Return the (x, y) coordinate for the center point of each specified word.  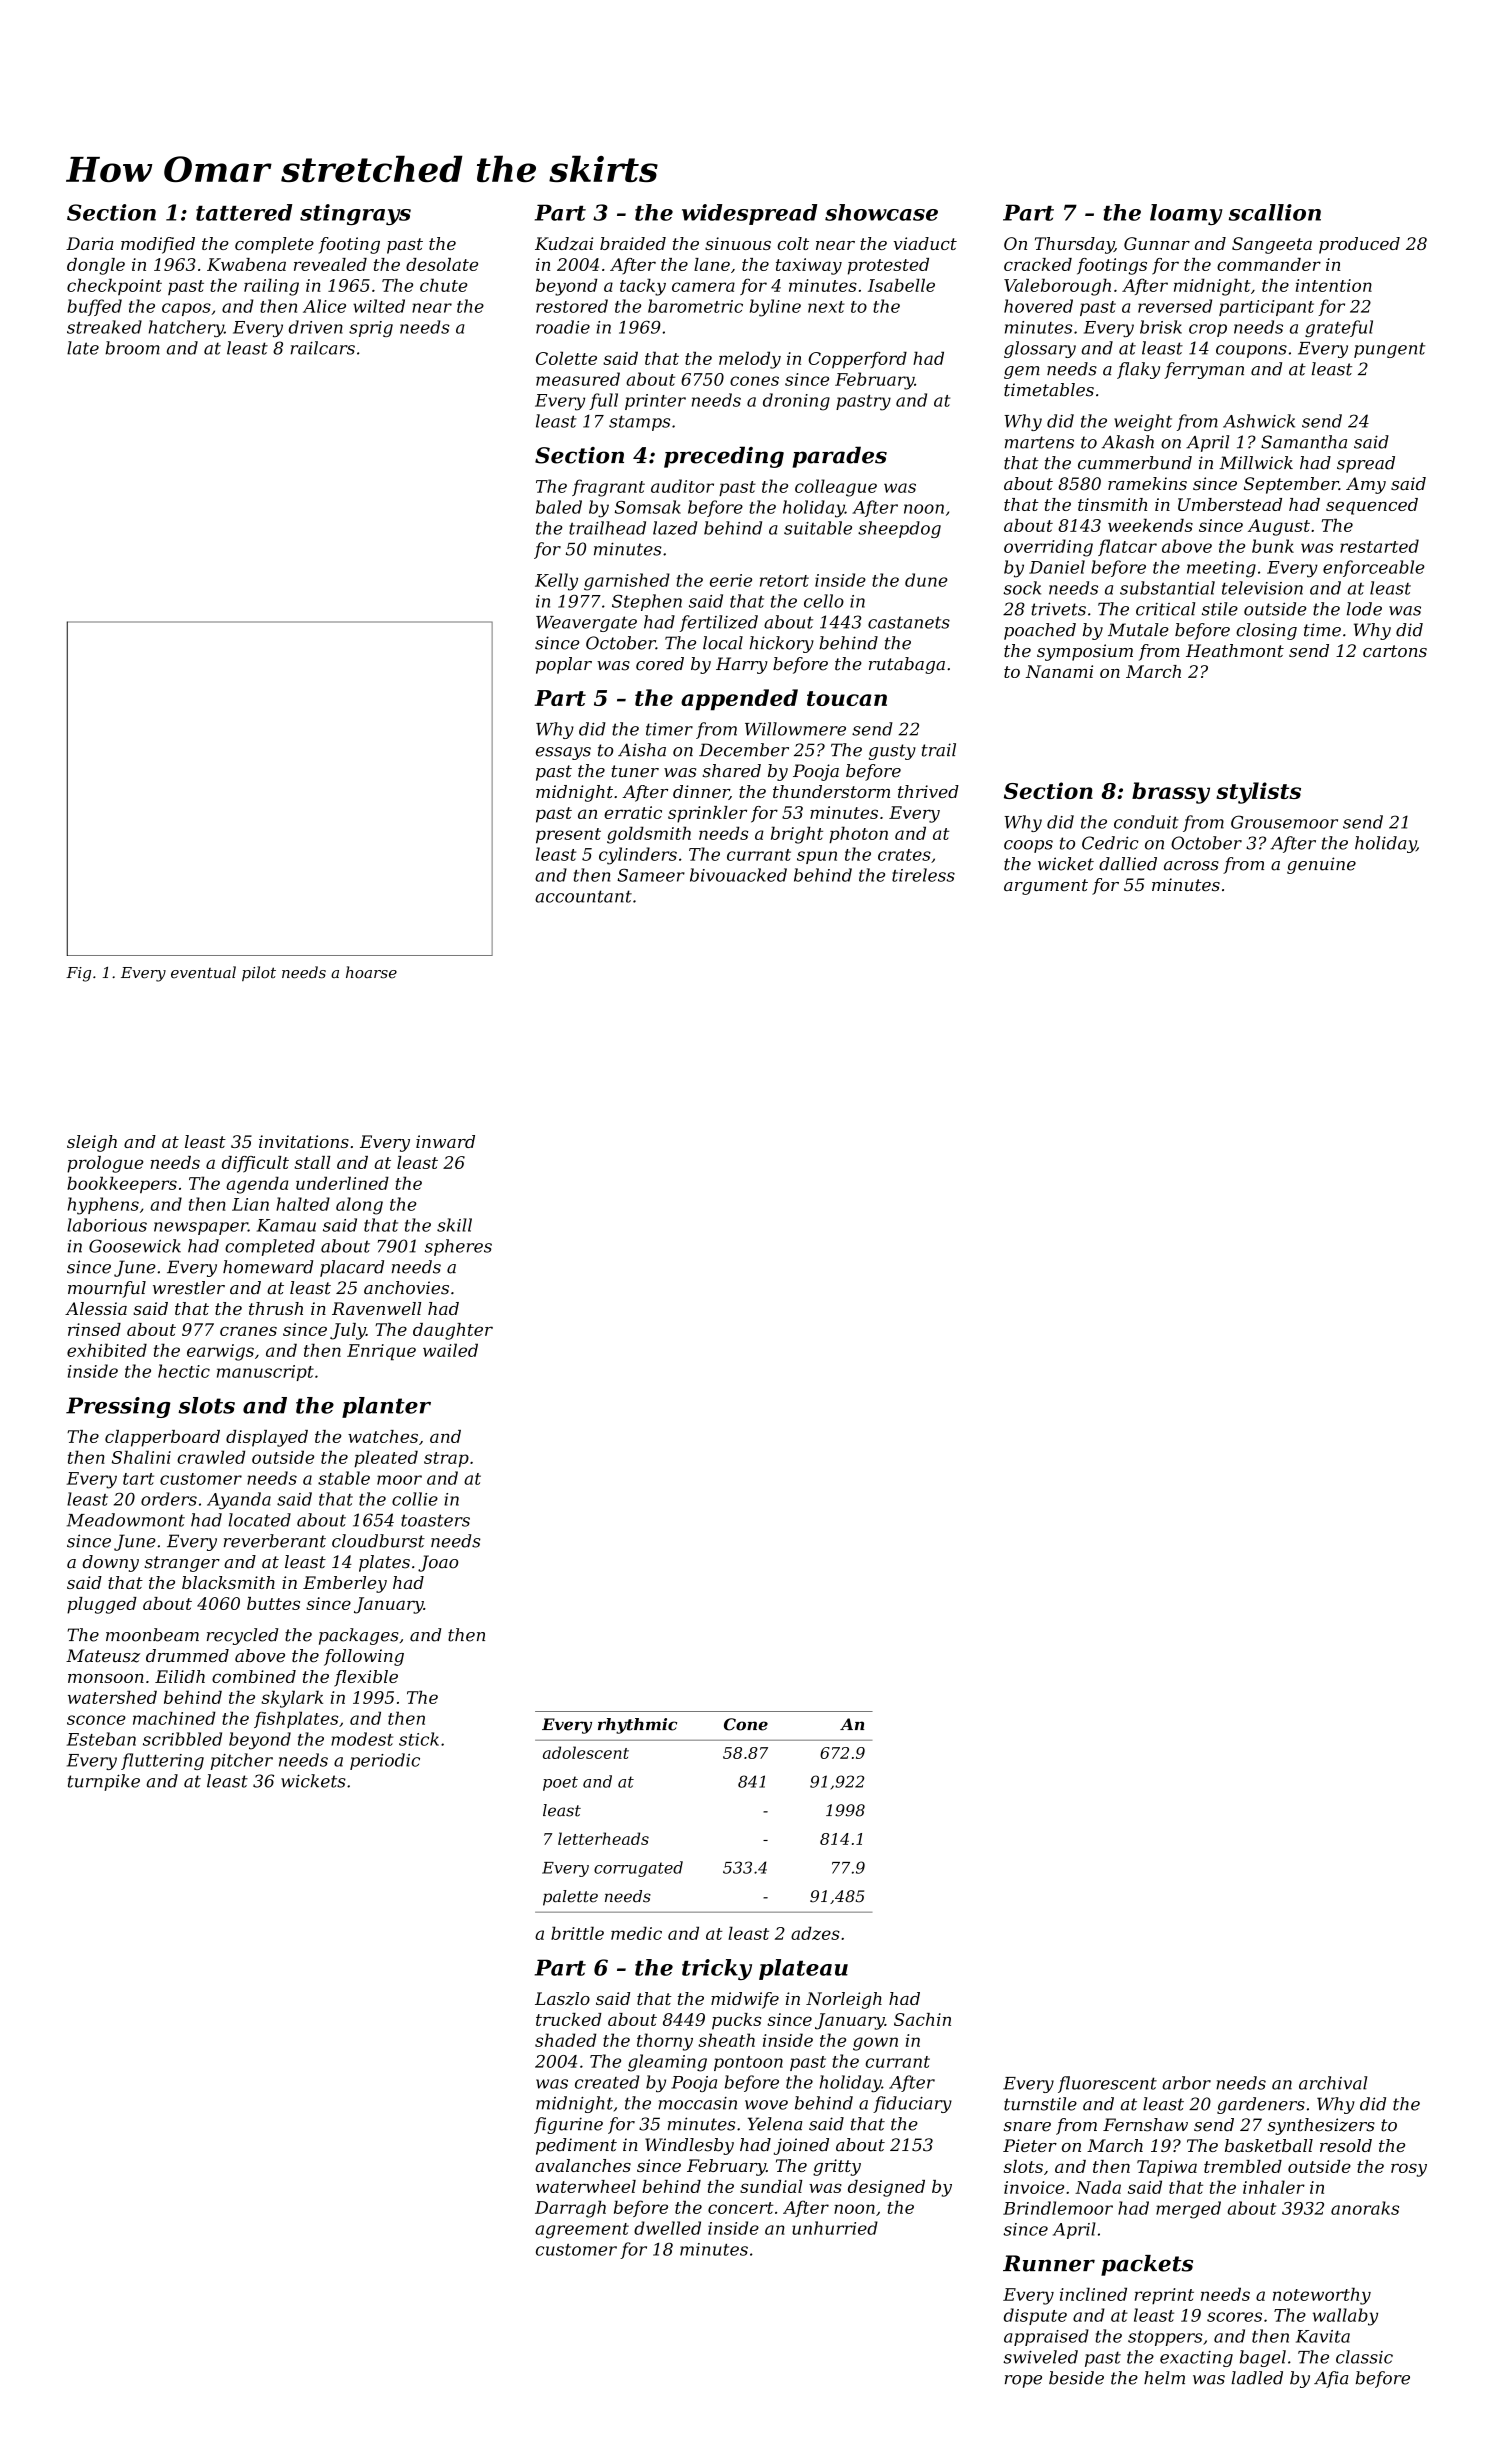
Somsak (648, 507)
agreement (582, 2231)
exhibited (107, 1350)
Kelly (556, 582)
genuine (1321, 865)
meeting (1221, 569)
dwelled (667, 2228)
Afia (1331, 2379)
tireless (923, 875)
